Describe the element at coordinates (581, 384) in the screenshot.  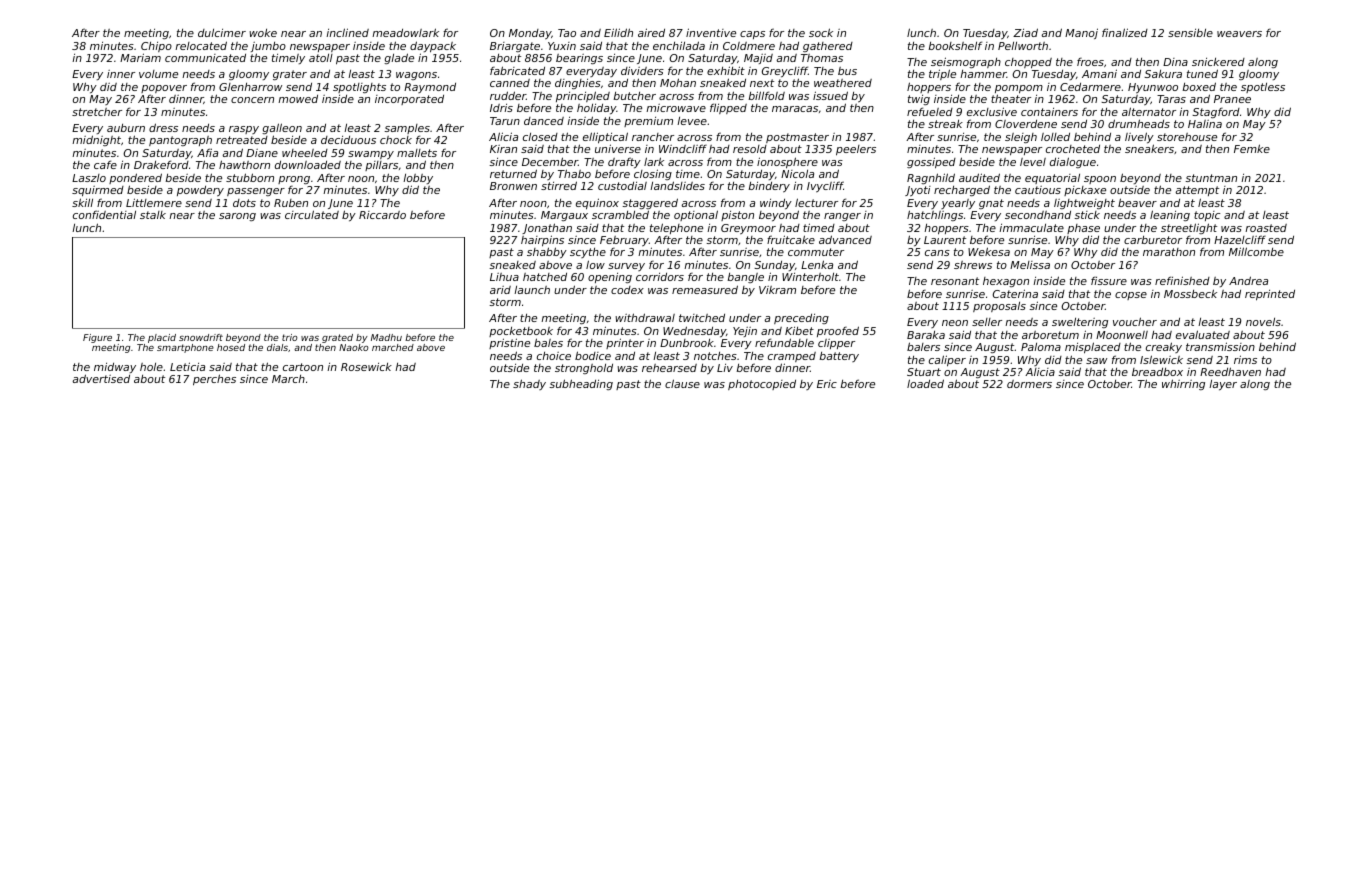
I see `subheading` at that location.
